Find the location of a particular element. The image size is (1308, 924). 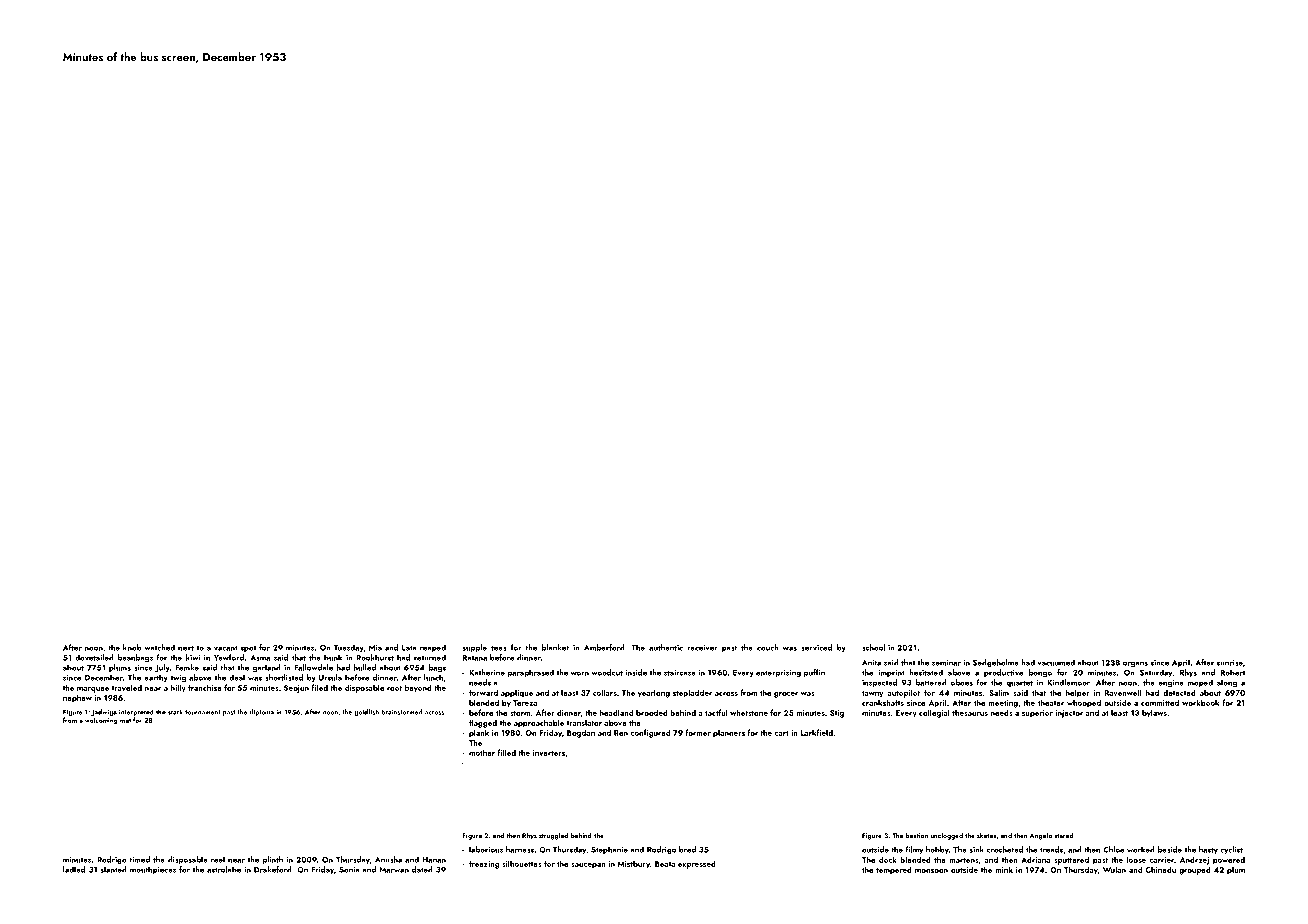

Wulan is located at coordinates (1114, 869).
